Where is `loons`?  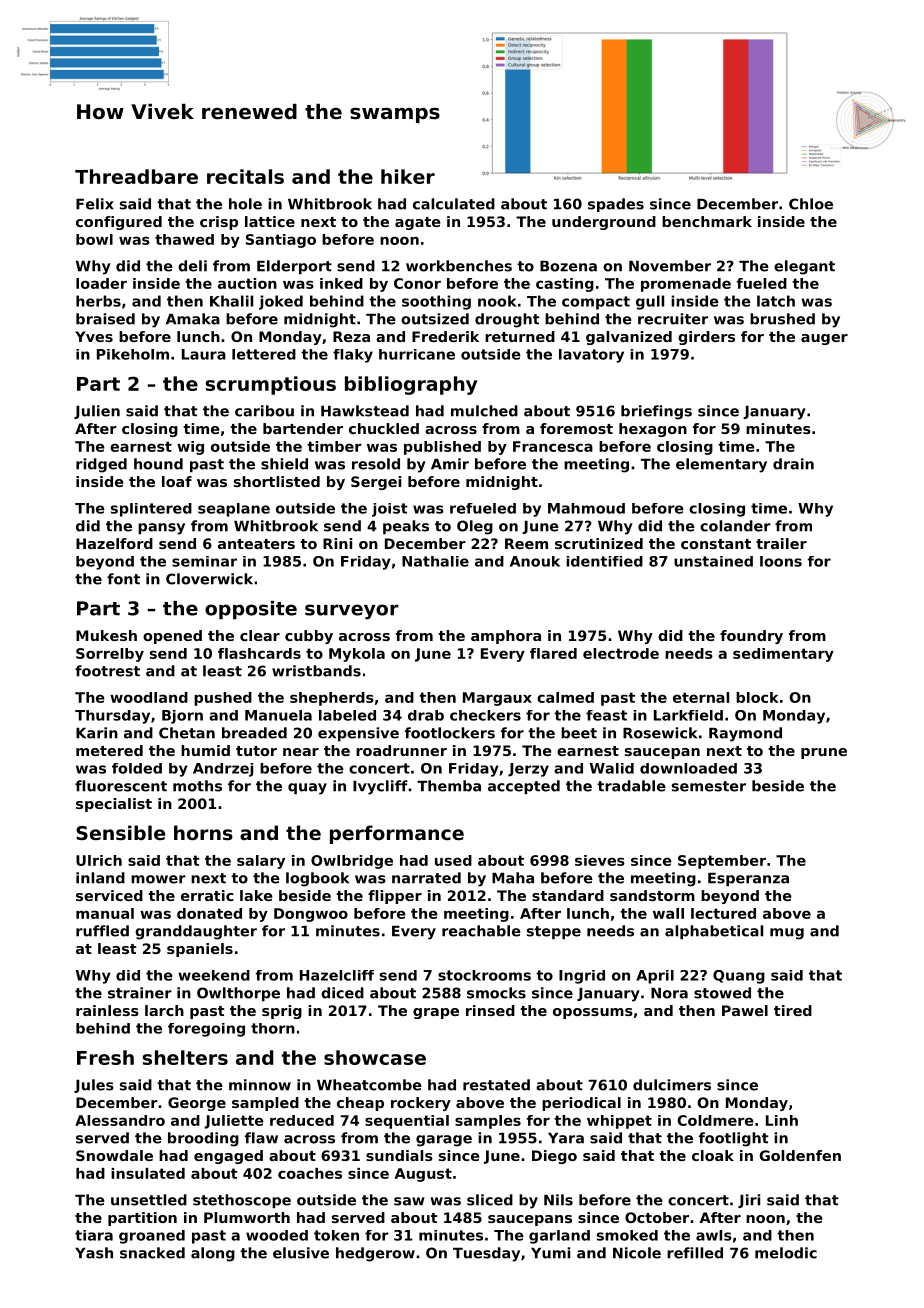
loons is located at coordinates (781, 561).
